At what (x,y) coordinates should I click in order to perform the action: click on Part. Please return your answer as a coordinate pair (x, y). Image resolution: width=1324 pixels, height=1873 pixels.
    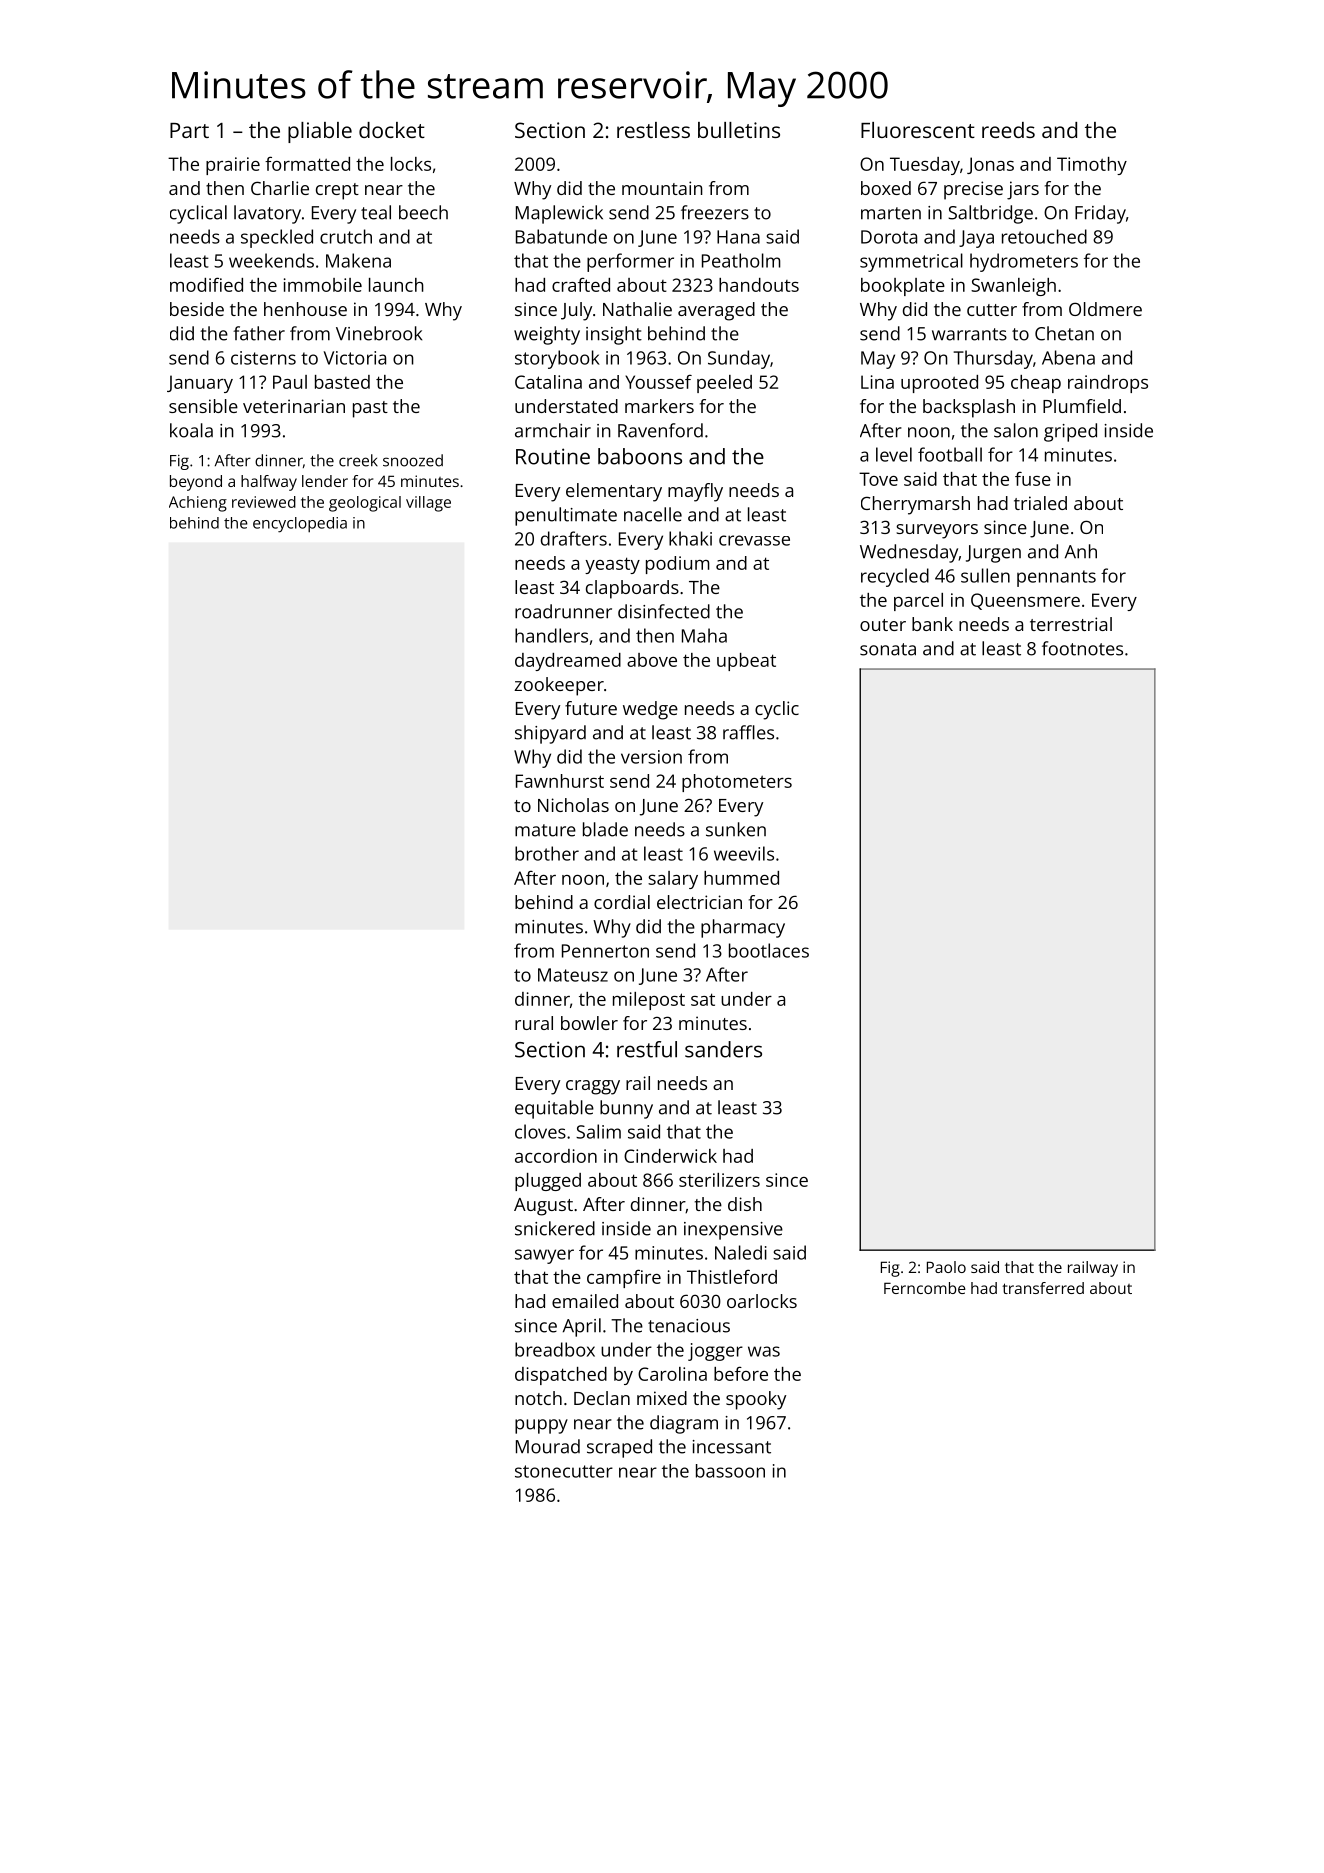
    Looking at the image, I should click on (189, 130).
